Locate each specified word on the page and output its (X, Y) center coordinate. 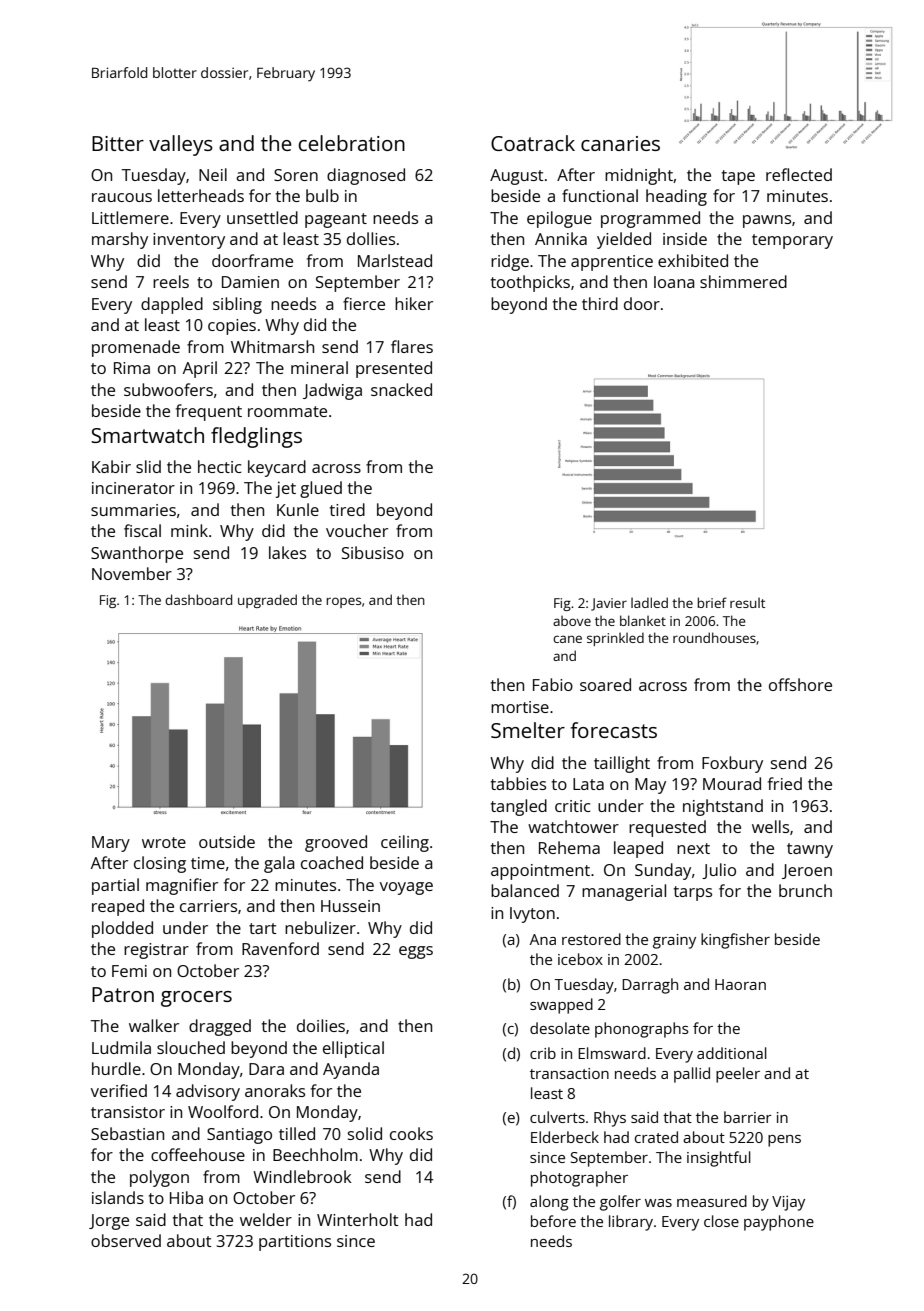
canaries (620, 143)
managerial (624, 892)
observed (126, 1240)
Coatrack (533, 143)
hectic (219, 466)
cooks (411, 1133)
